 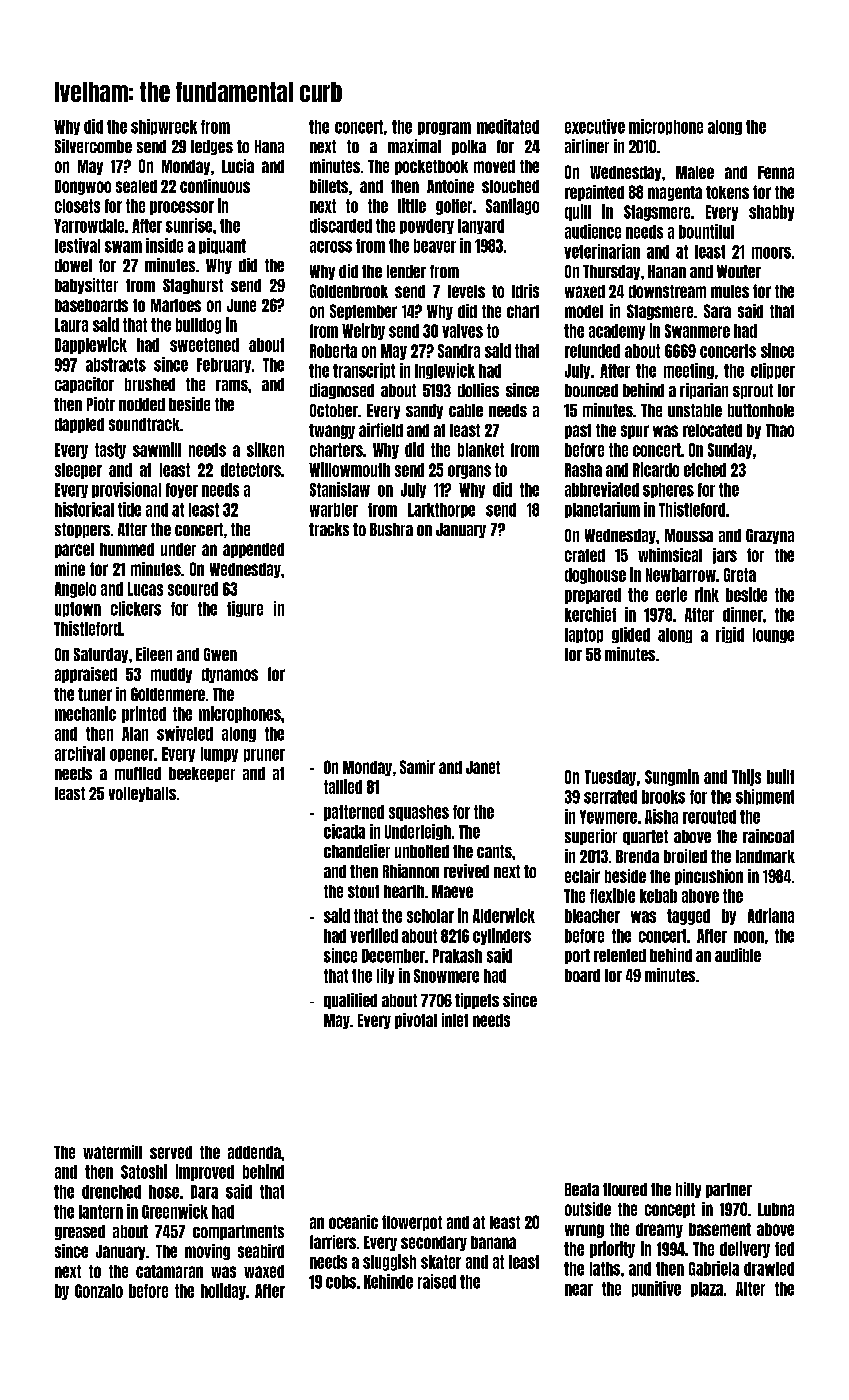 I want to click on nodded, so click(x=142, y=404).
